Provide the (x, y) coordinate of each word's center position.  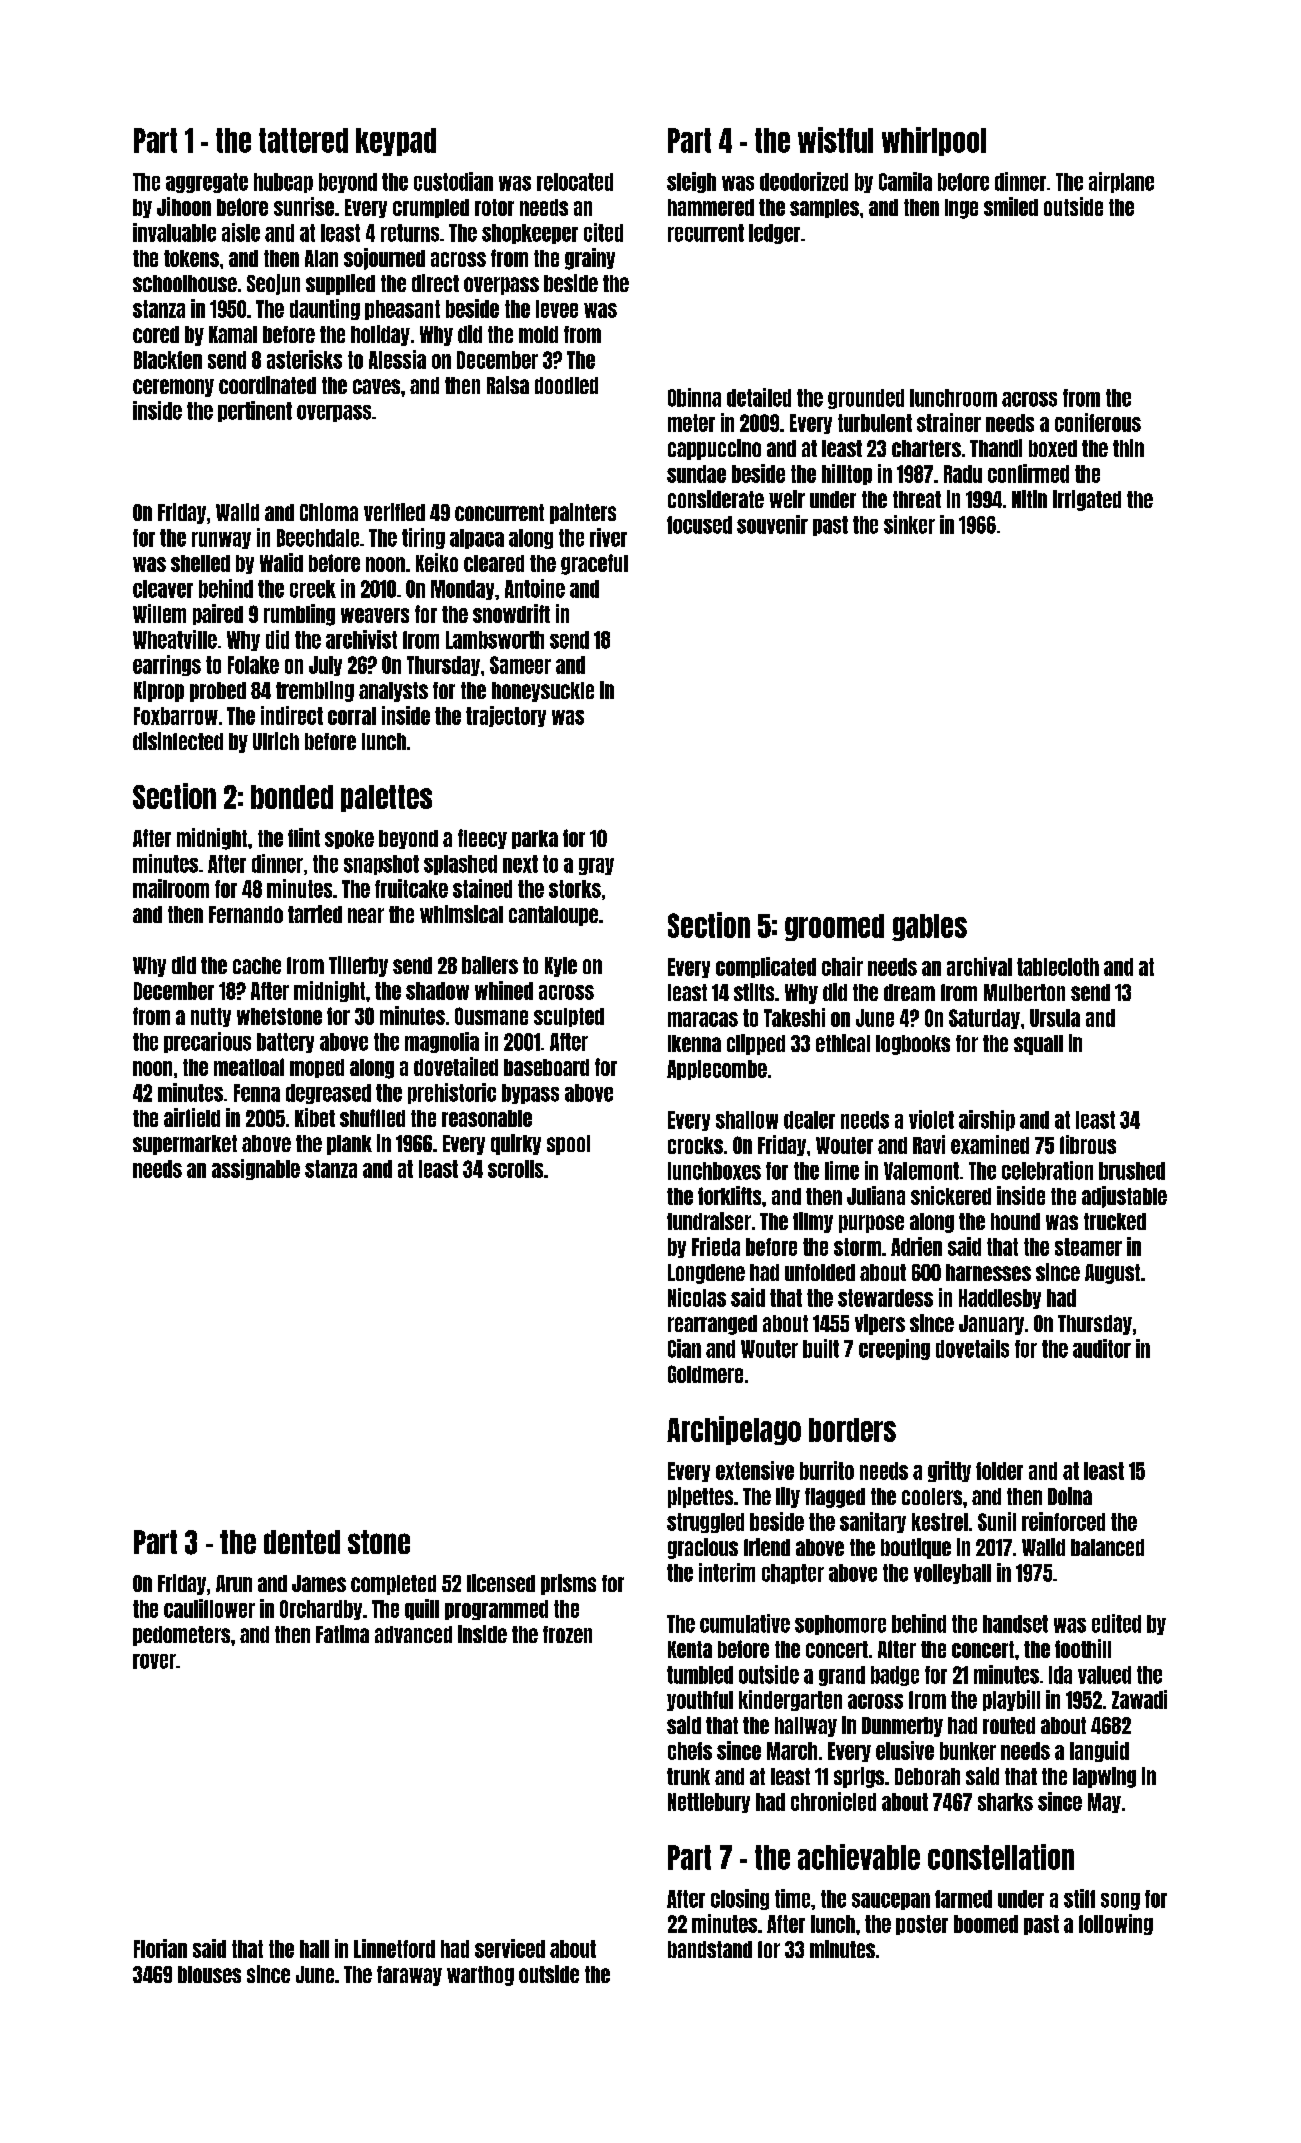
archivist (361, 639)
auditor (1102, 1348)
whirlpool (934, 141)
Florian (160, 1948)
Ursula (1055, 1018)
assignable (256, 1169)
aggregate (207, 183)
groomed (834, 927)
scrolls (515, 1169)
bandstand (710, 1949)
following (1116, 1924)
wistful (835, 140)
